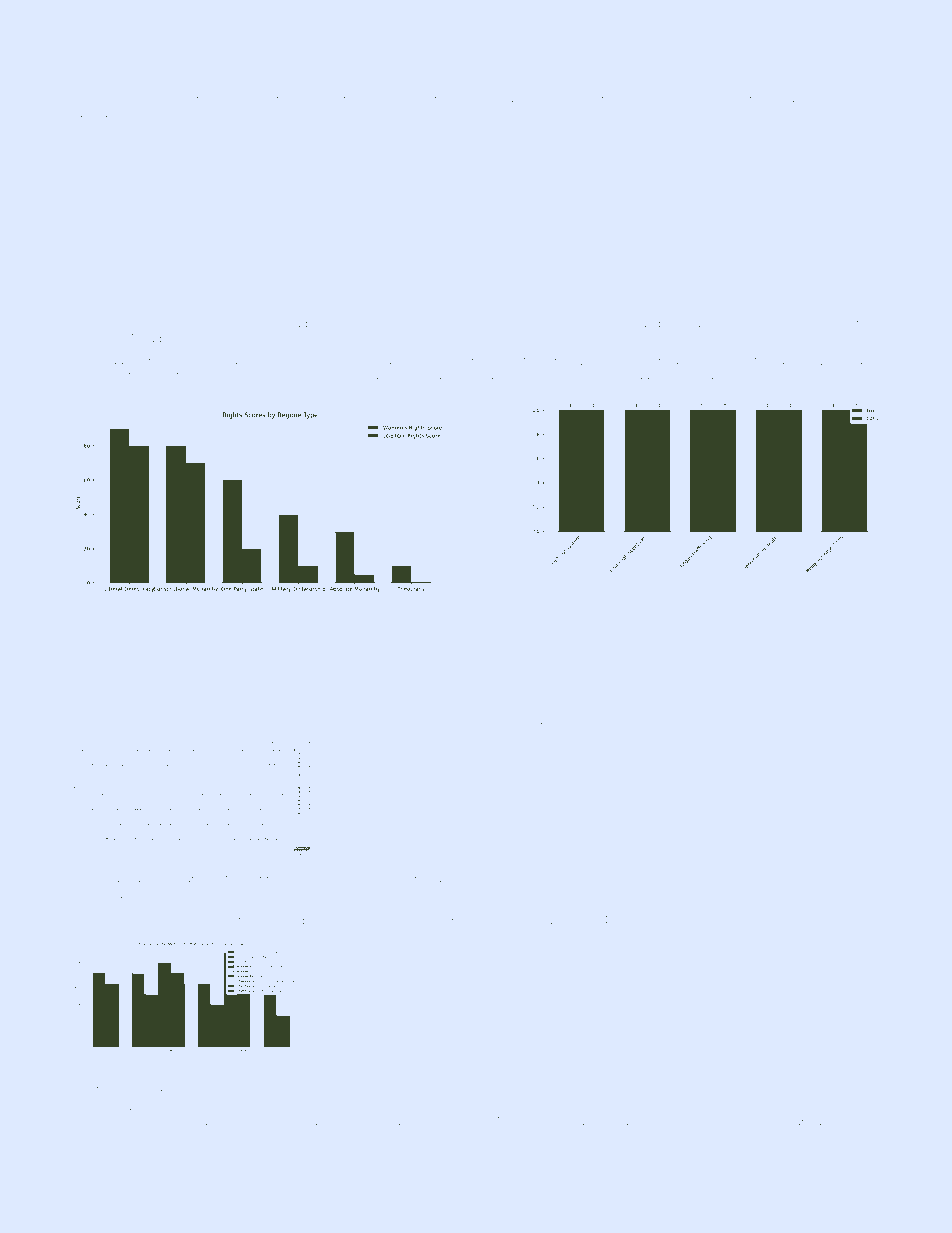  What do you see at coordinates (325, 375) in the screenshot?
I see `Anil` at bounding box center [325, 375].
